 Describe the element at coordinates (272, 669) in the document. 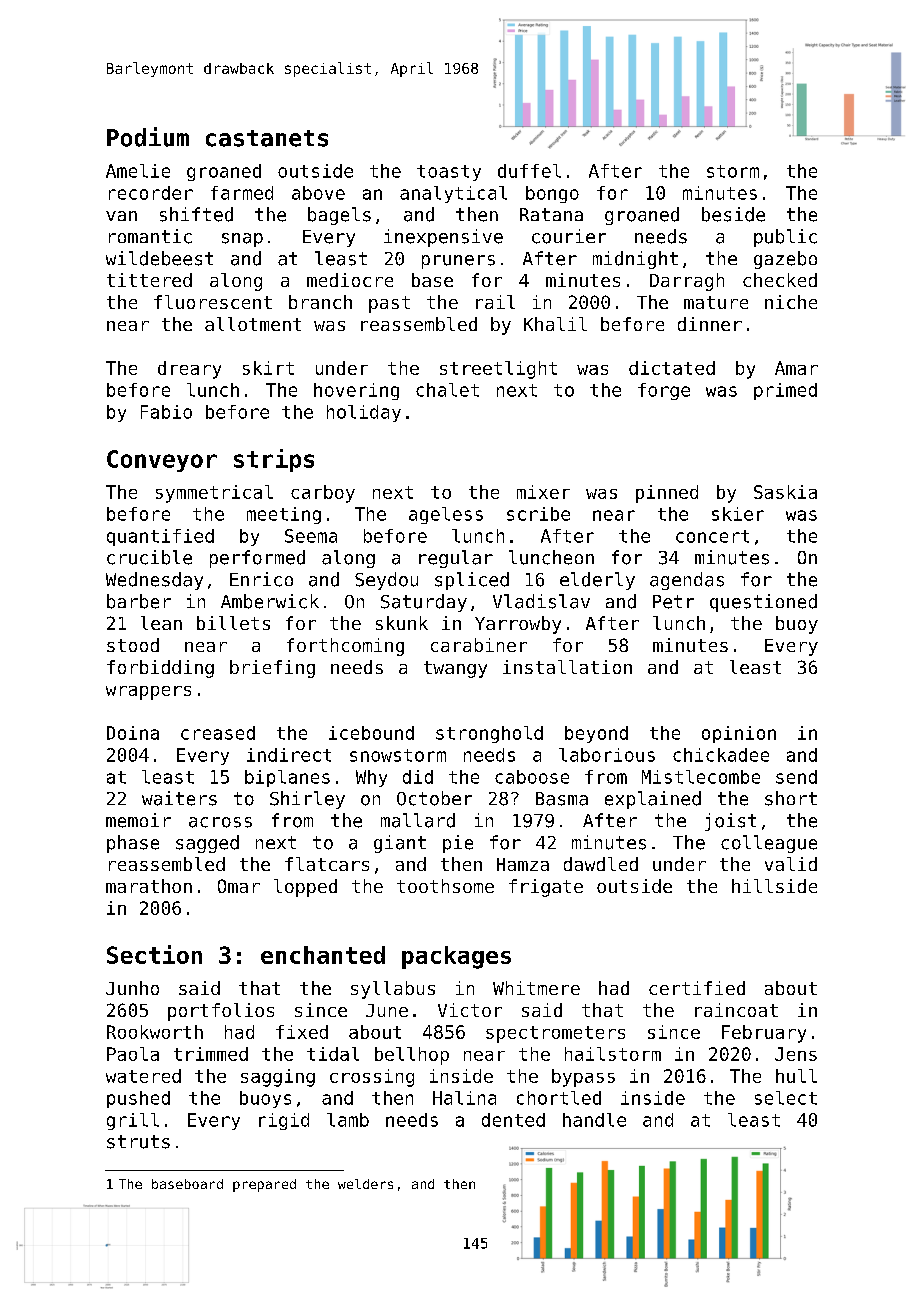

I see `briefing` at that location.
